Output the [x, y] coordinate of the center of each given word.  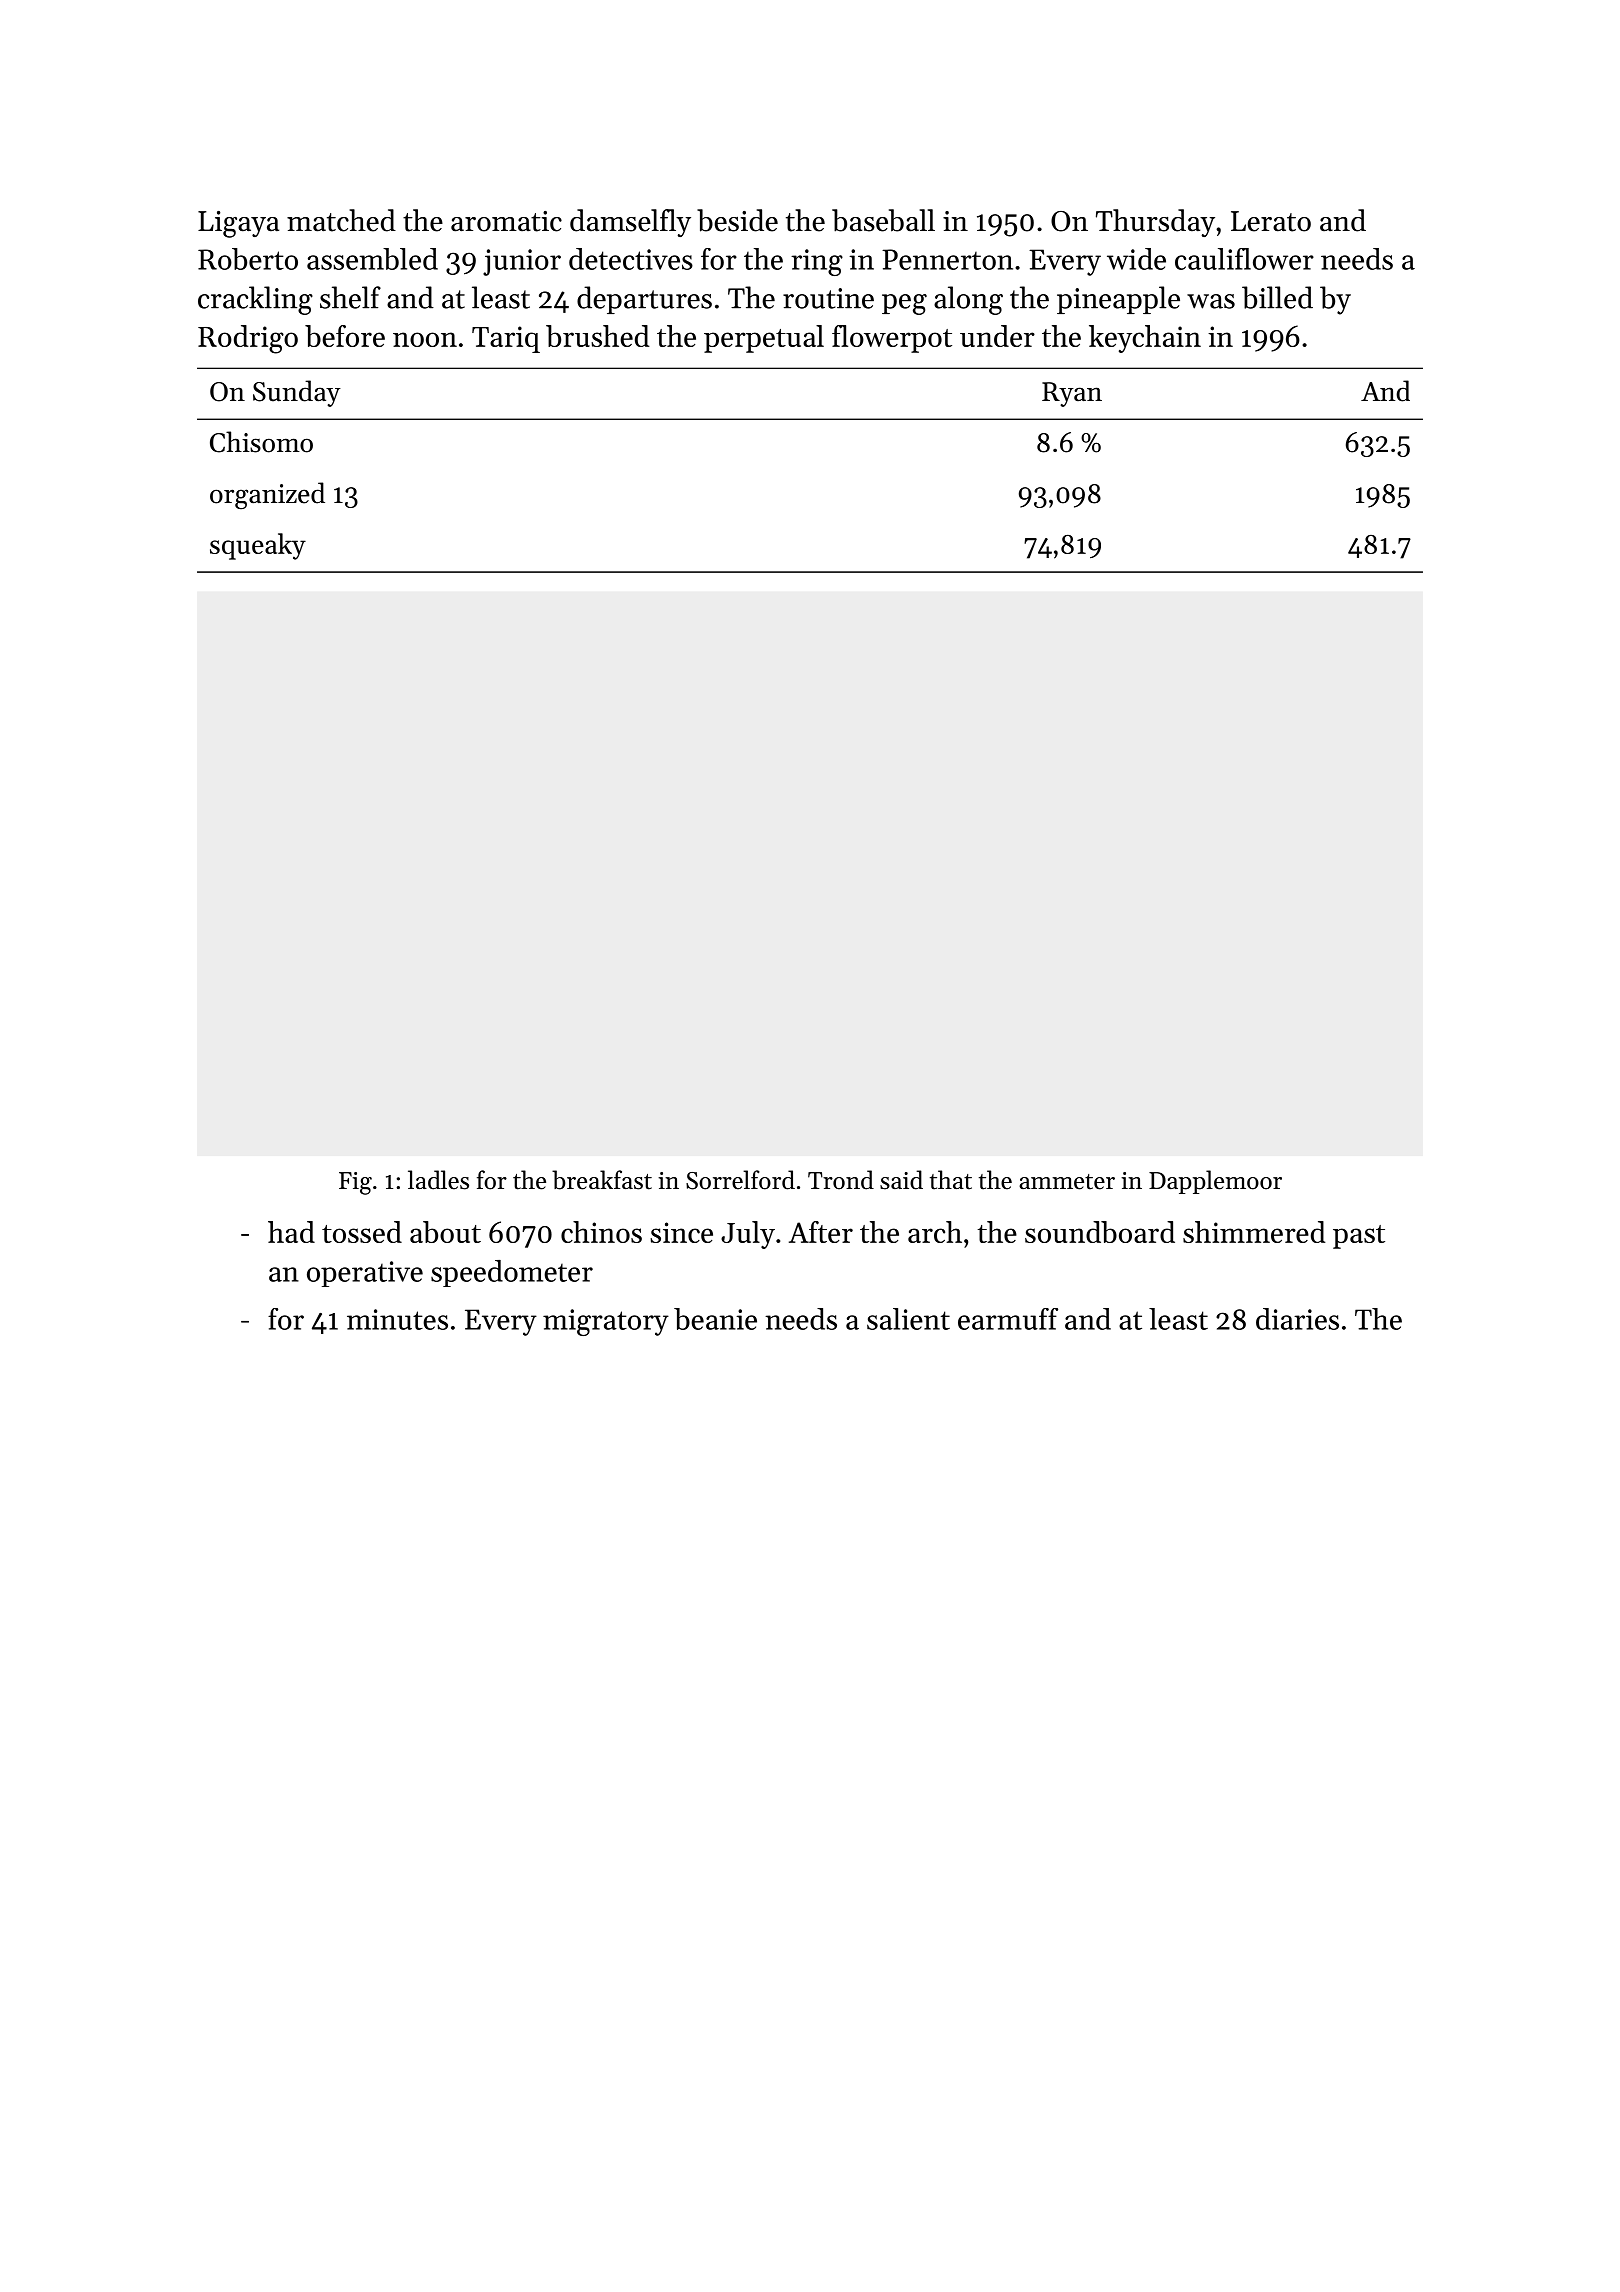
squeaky [258, 546]
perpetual [764, 339]
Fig [355, 1183]
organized [267, 496]
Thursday [1155, 223]
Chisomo [261, 442]
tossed [362, 1232]
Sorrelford [740, 1180]
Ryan [1072, 394]
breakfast [602, 1180]
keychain [1145, 339]
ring [817, 262]
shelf [350, 297]
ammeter [1067, 1182]
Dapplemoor [1215, 1182]
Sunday [297, 393]
